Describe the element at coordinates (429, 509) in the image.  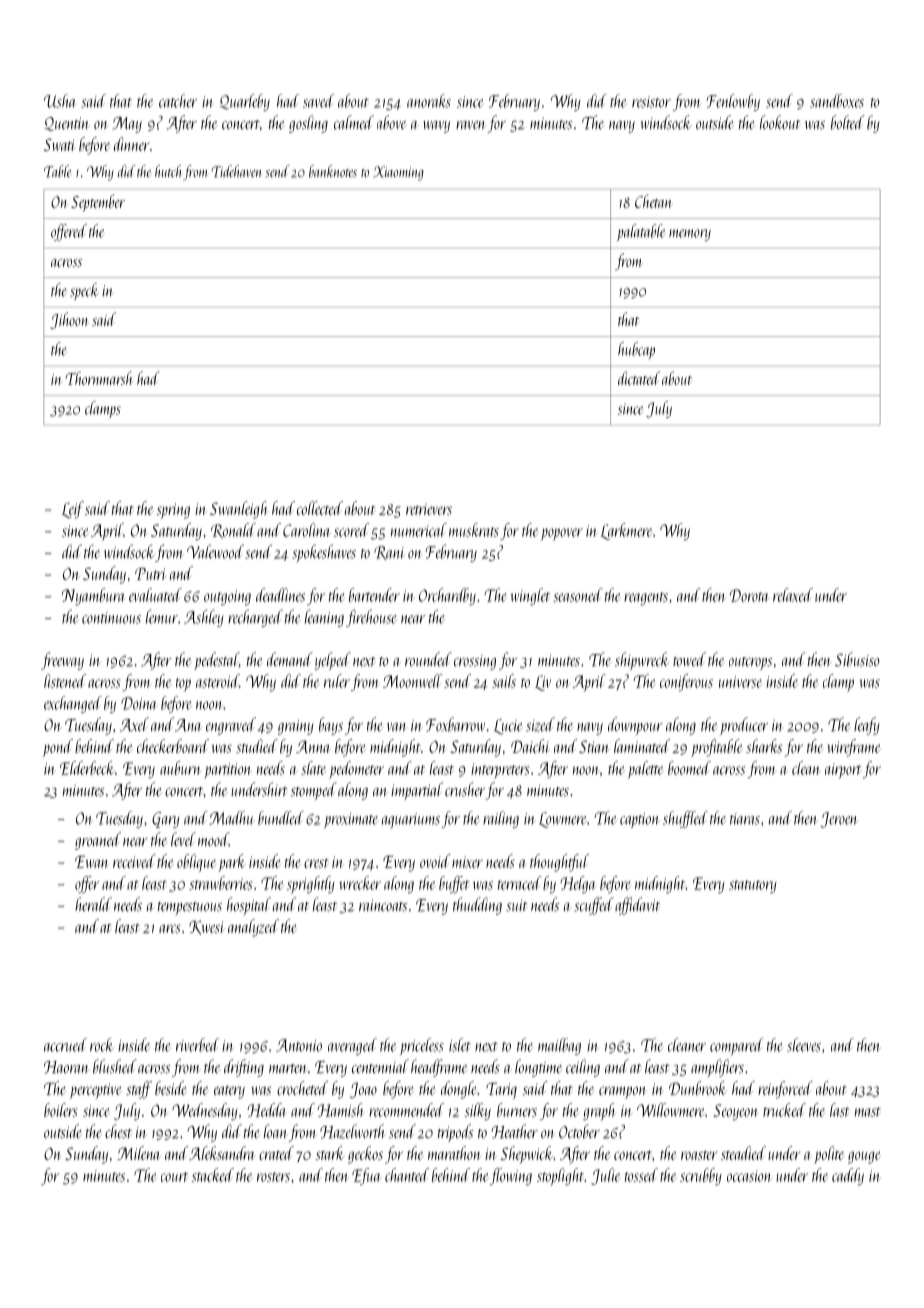
I see `retrievers` at that location.
